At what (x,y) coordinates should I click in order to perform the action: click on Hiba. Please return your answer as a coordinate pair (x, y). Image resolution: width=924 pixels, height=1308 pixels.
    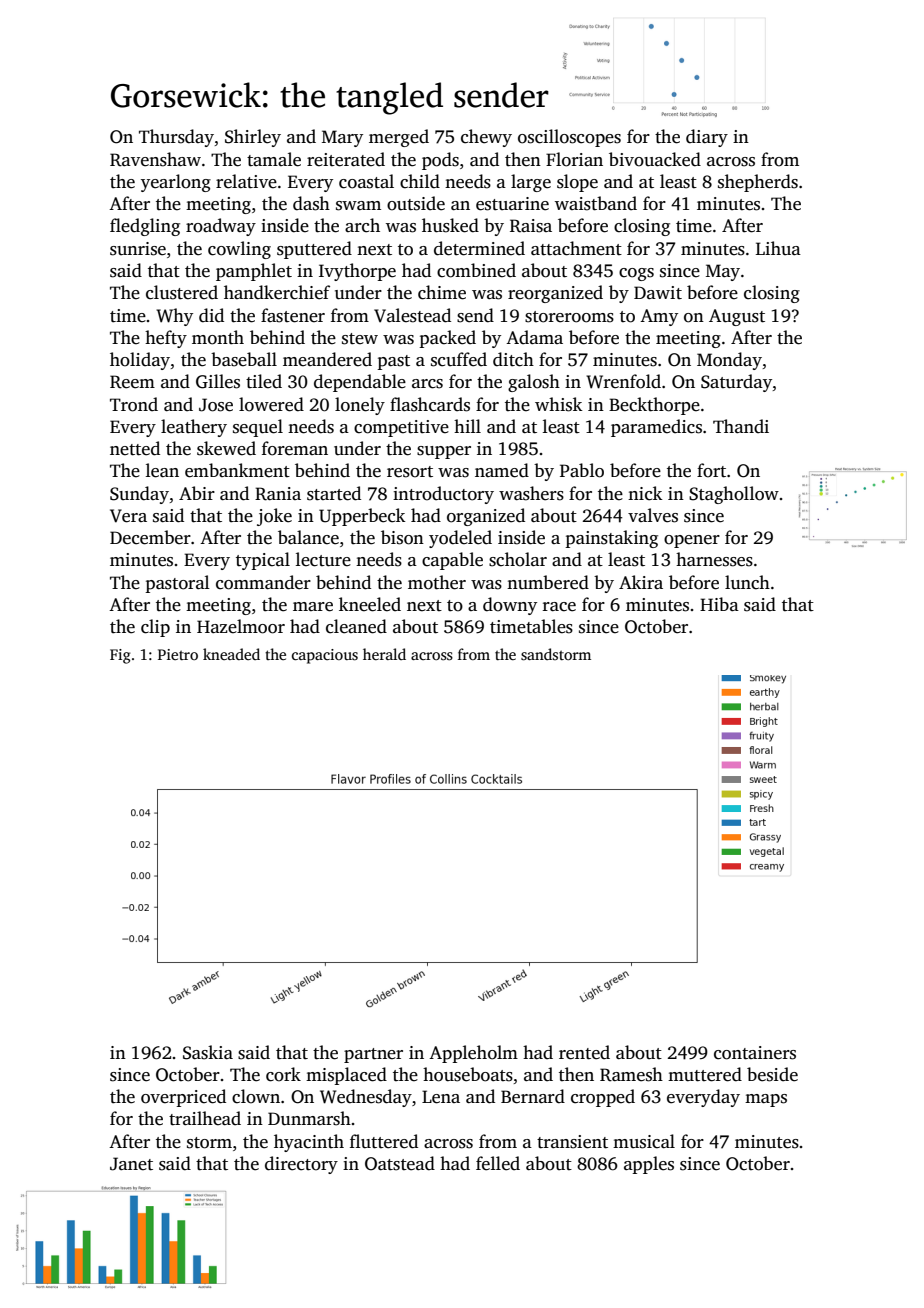
    Looking at the image, I should click on (719, 604).
